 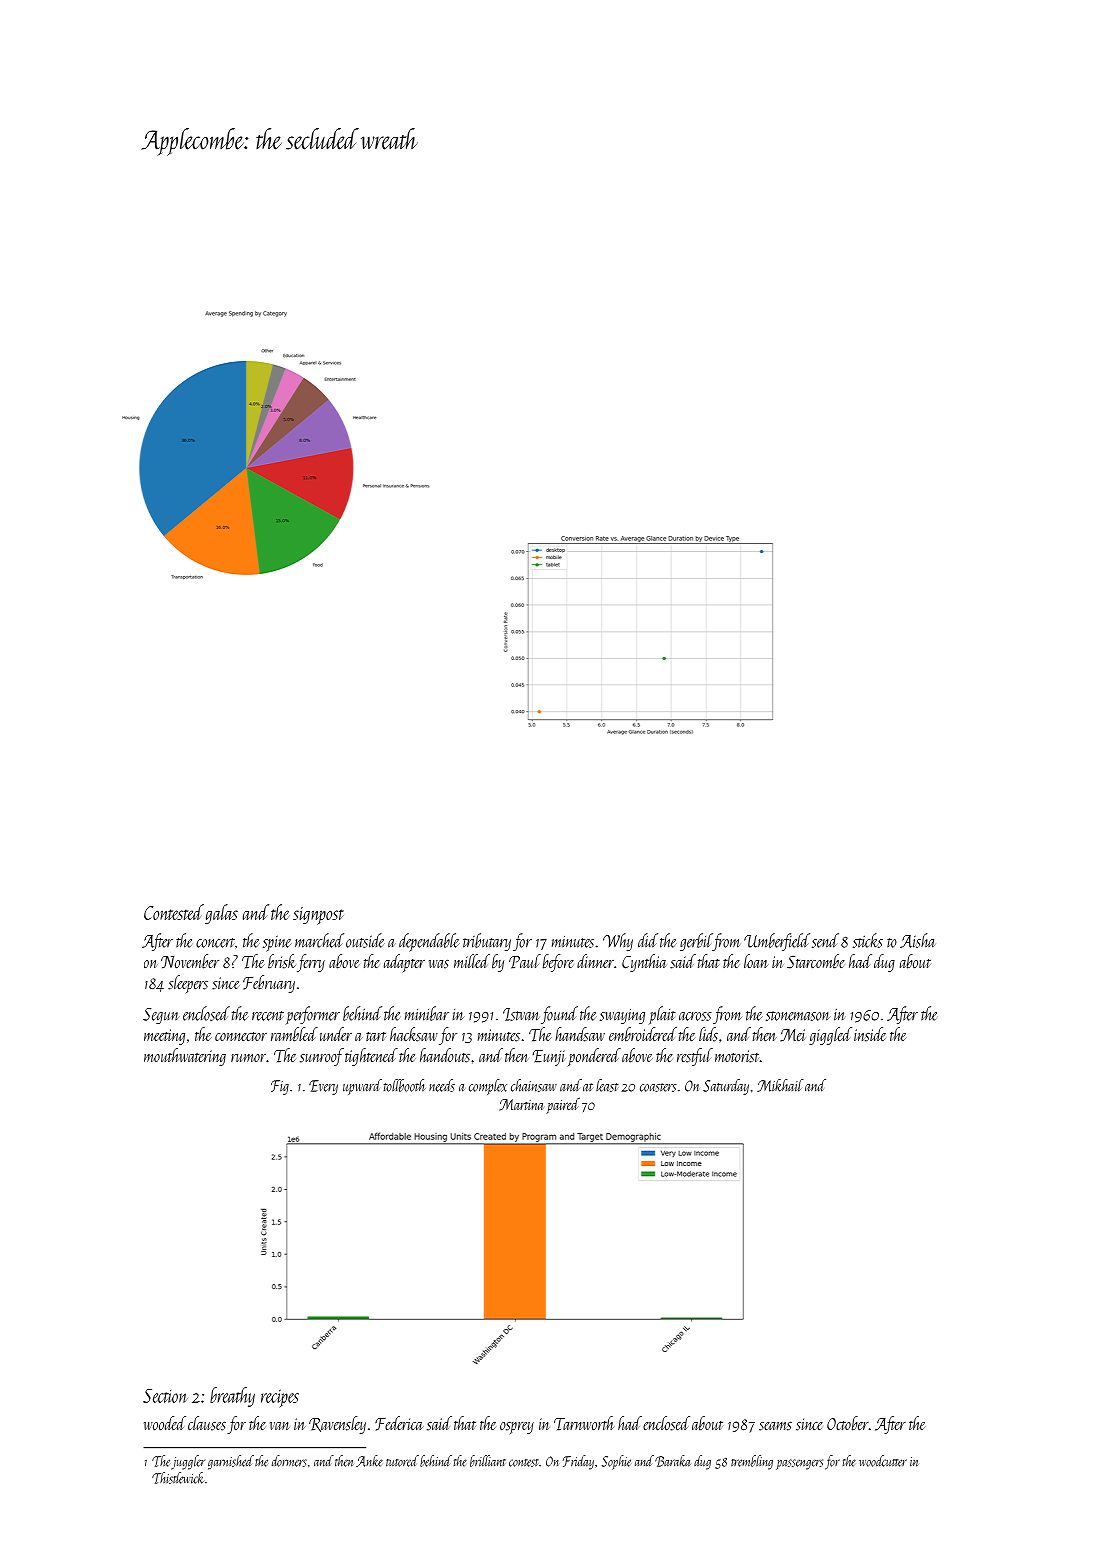 I want to click on Section, so click(x=165, y=1396).
